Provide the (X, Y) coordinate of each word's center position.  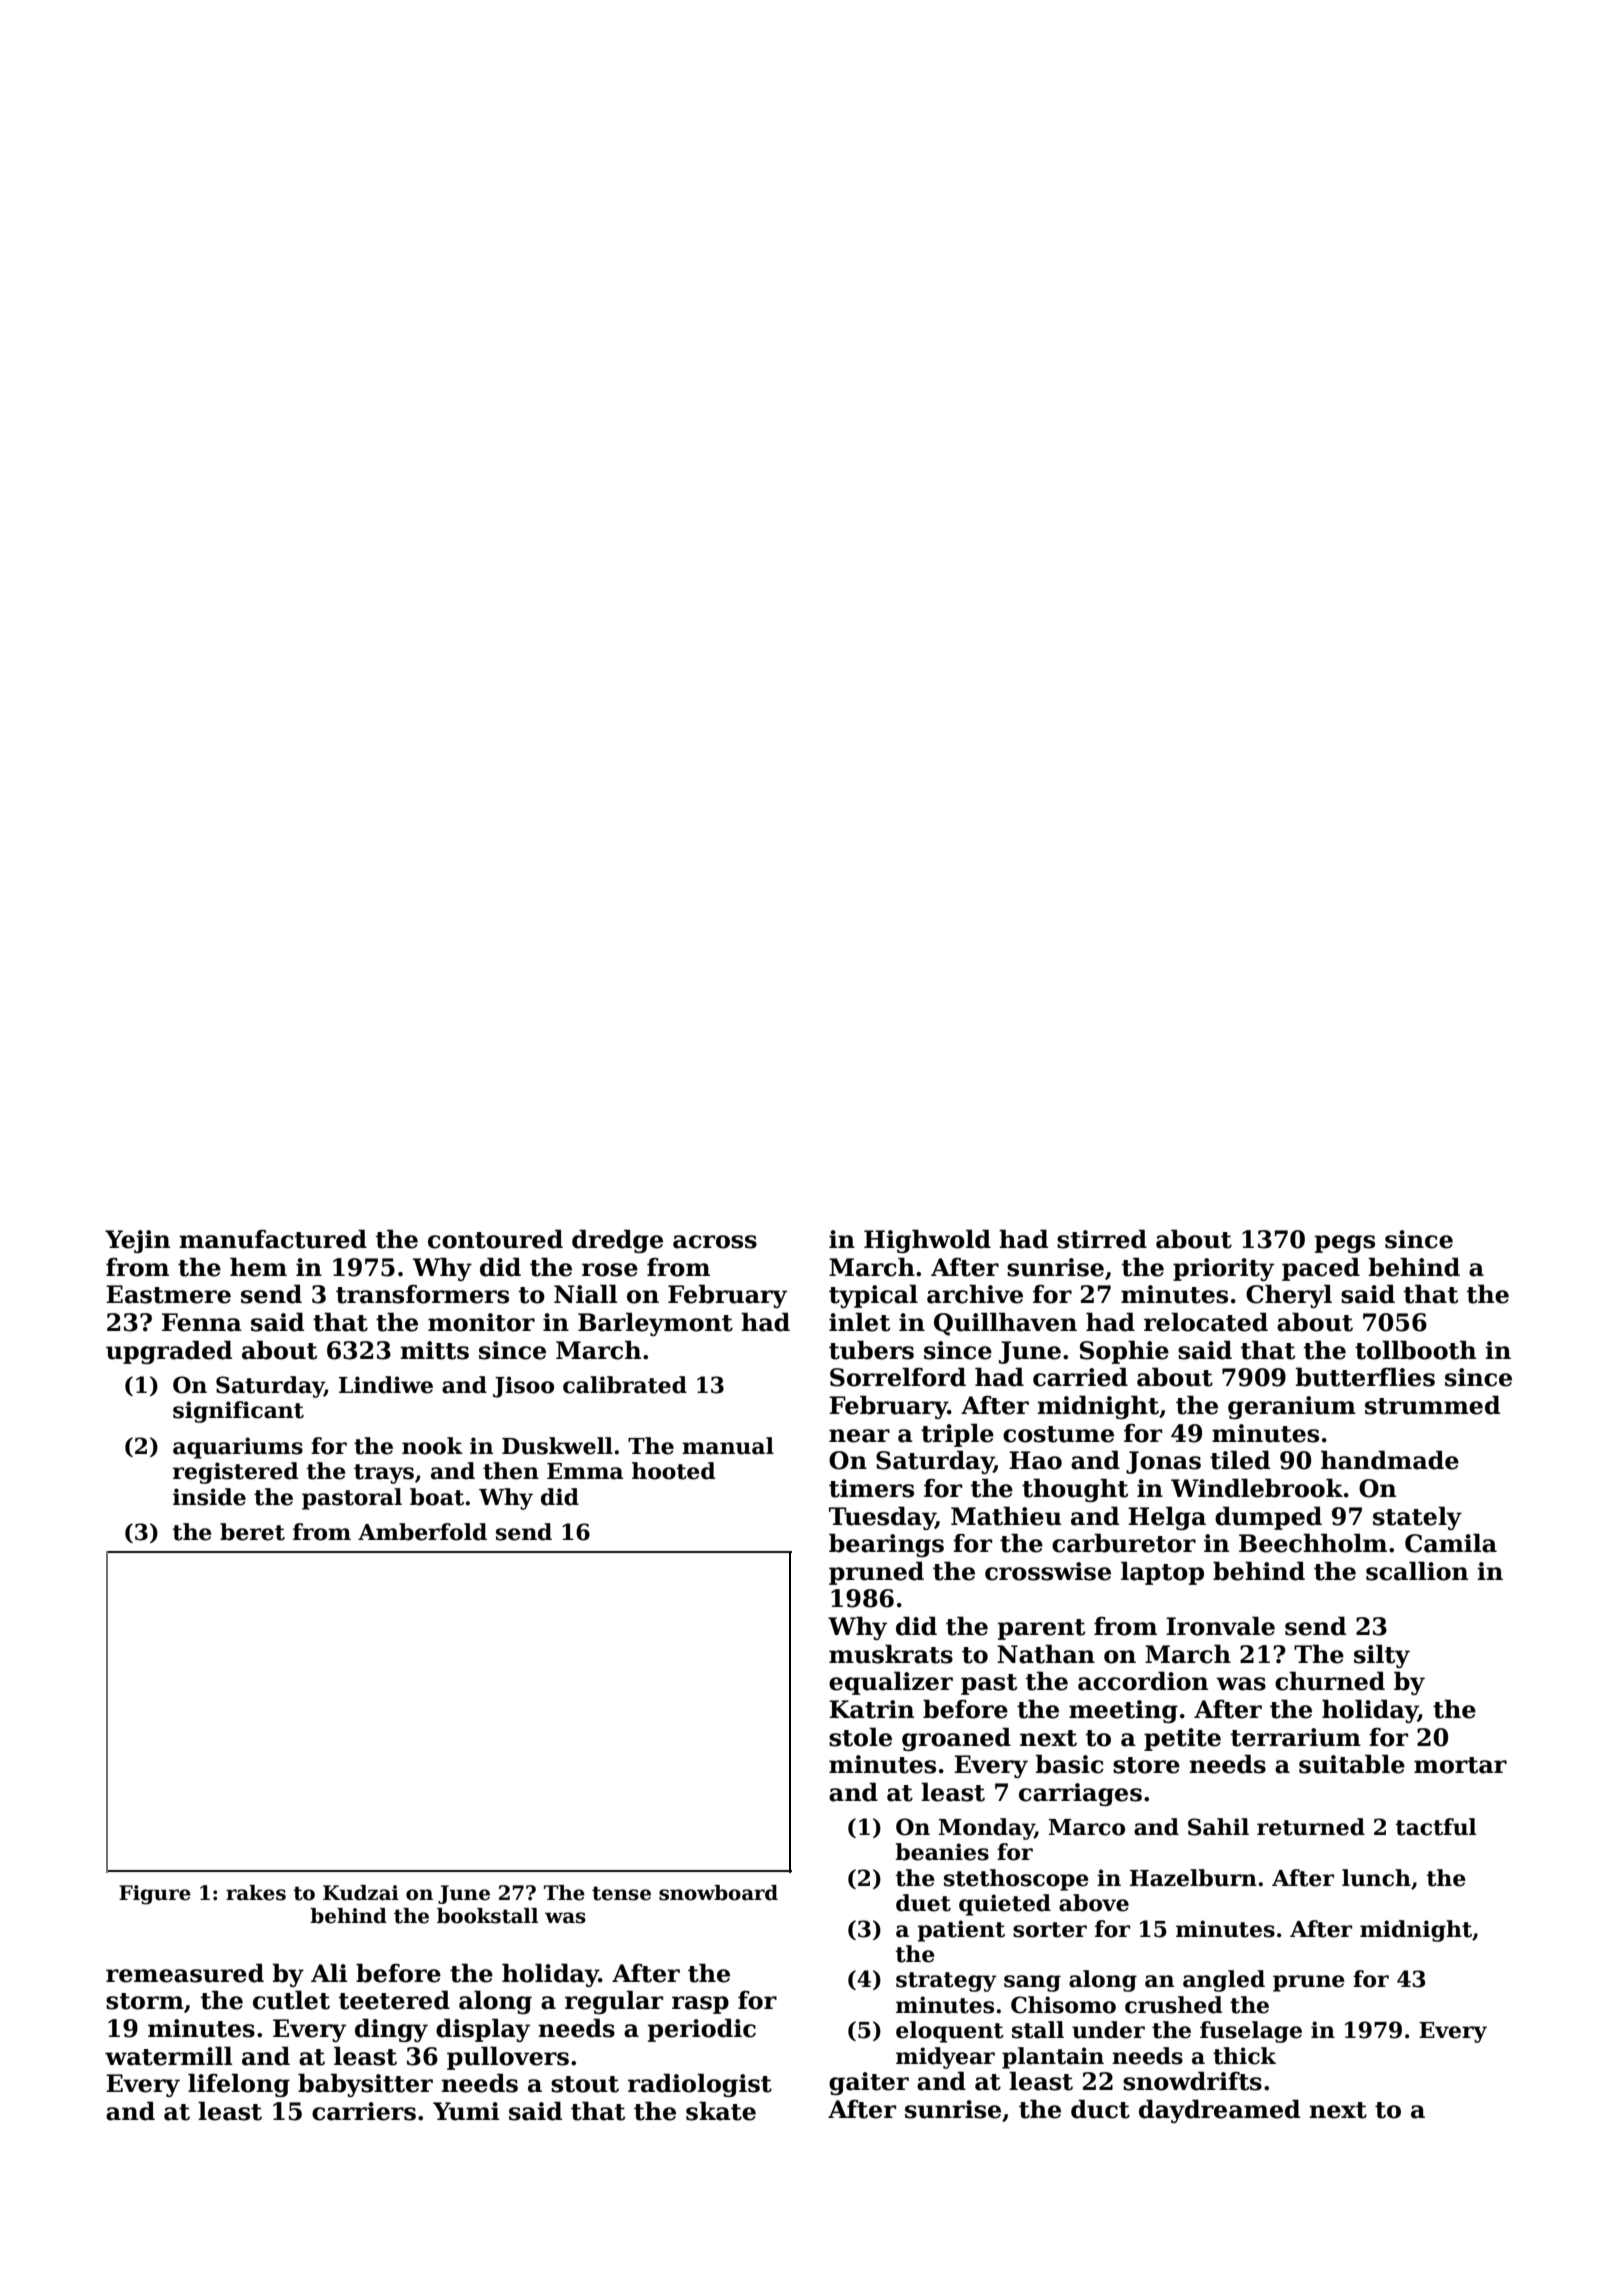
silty (1382, 1656)
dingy (391, 2030)
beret (252, 1532)
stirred (1102, 1239)
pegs (1345, 1244)
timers (871, 1488)
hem (258, 1267)
